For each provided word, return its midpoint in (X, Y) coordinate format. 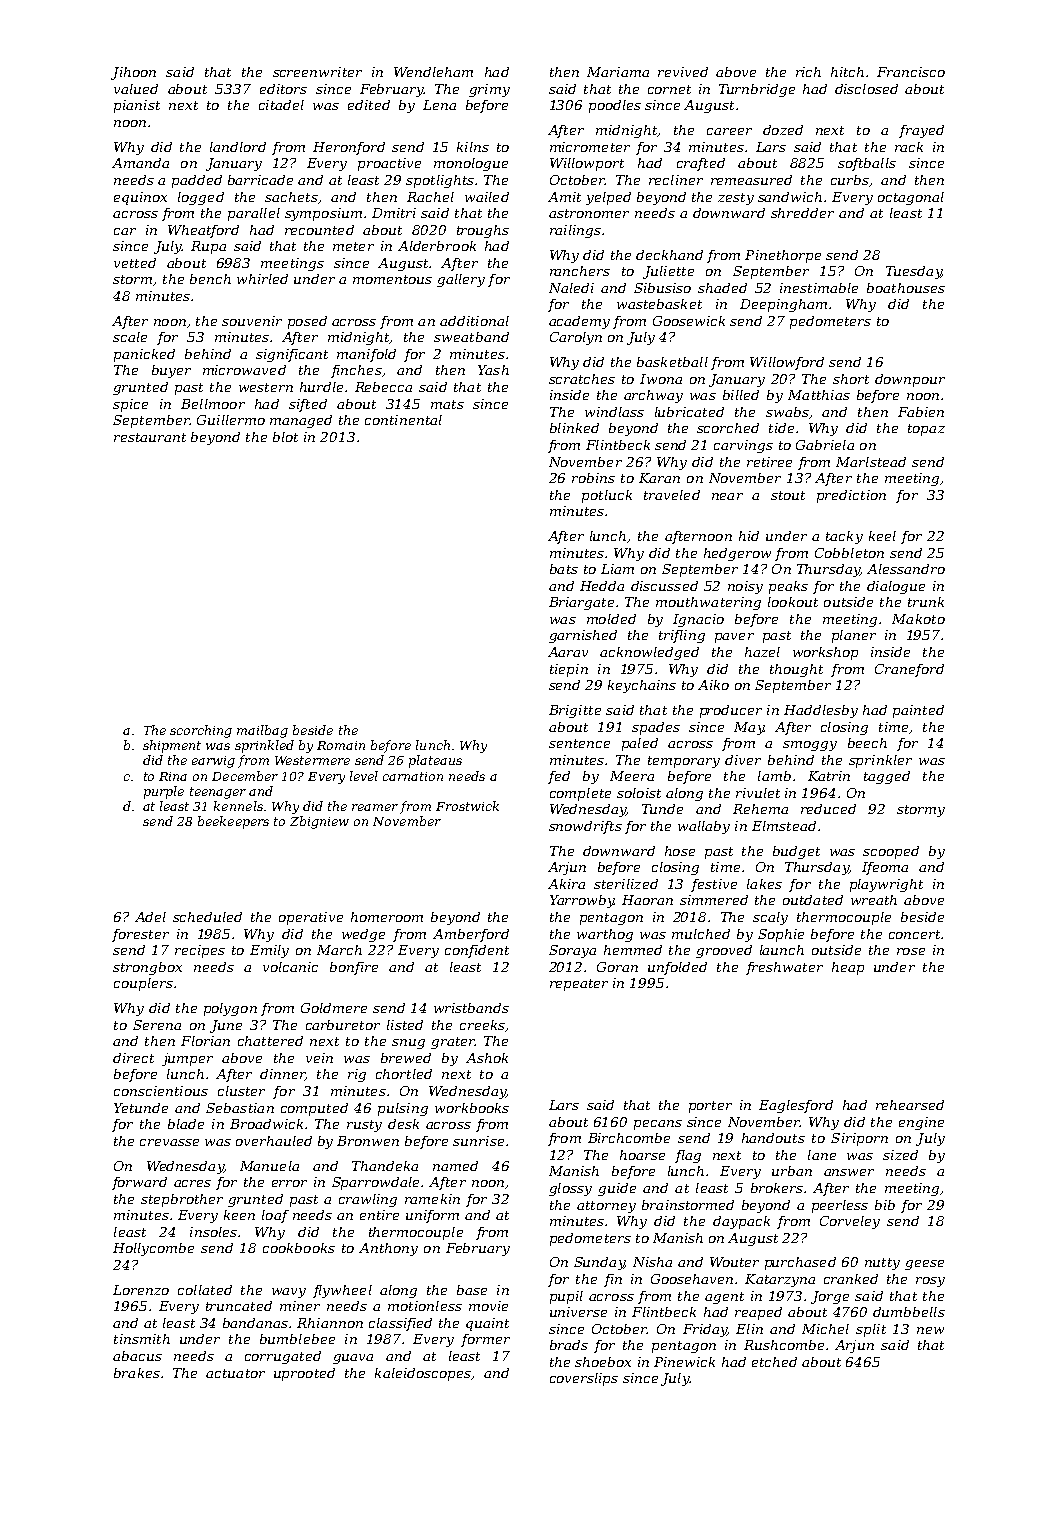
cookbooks (299, 1248)
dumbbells (909, 1312)
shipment (172, 746)
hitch (847, 72)
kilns (473, 147)
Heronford (349, 148)
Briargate (581, 603)
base (472, 1290)
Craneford (909, 670)
